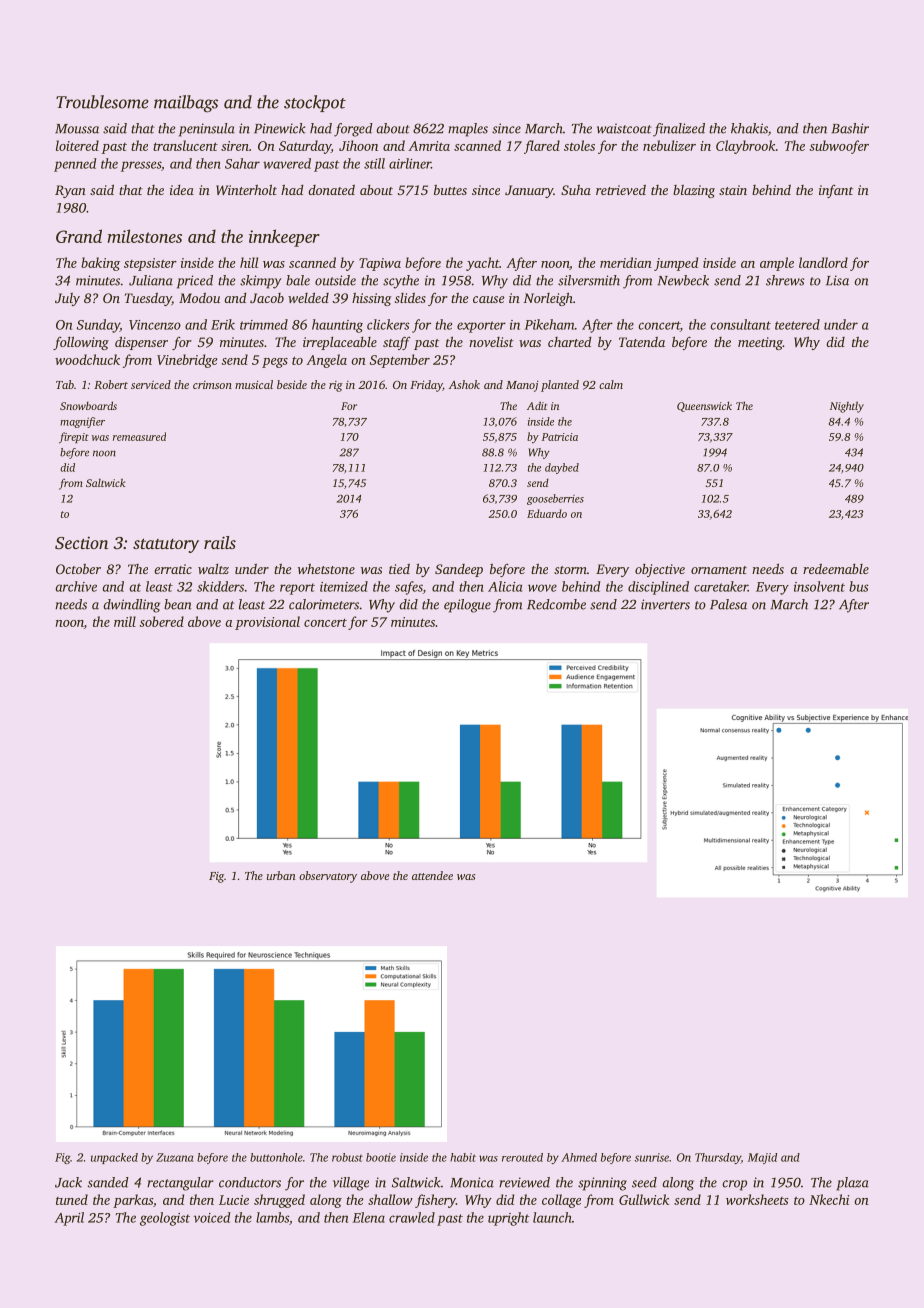 This document has height=1308, width=924. What do you see at coordinates (369, 1217) in the document?
I see `Elena` at bounding box center [369, 1217].
